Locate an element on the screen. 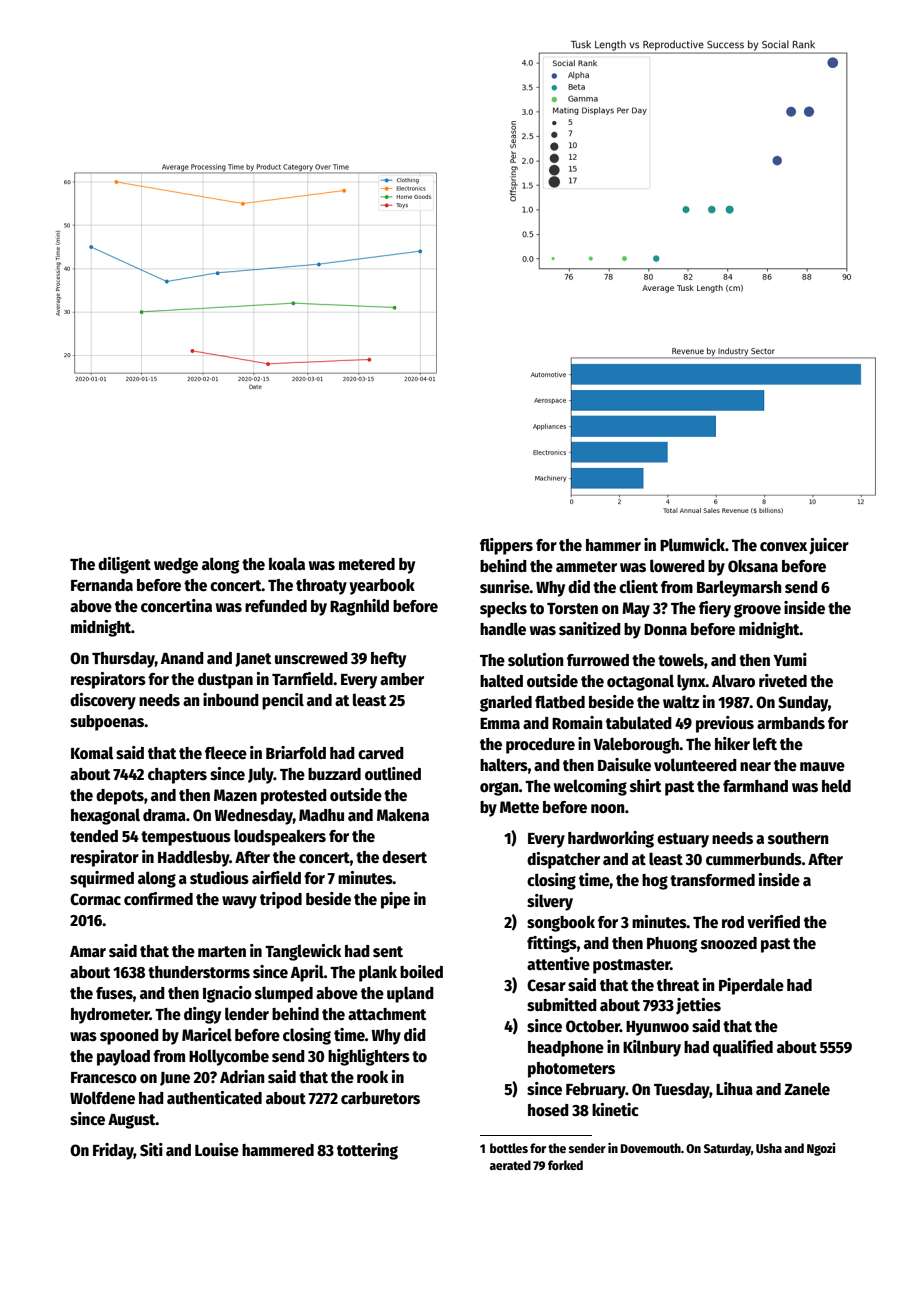 Image resolution: width=924 pixels, height=1314 pixels. Usha is located at coordinates (769, 1148).
